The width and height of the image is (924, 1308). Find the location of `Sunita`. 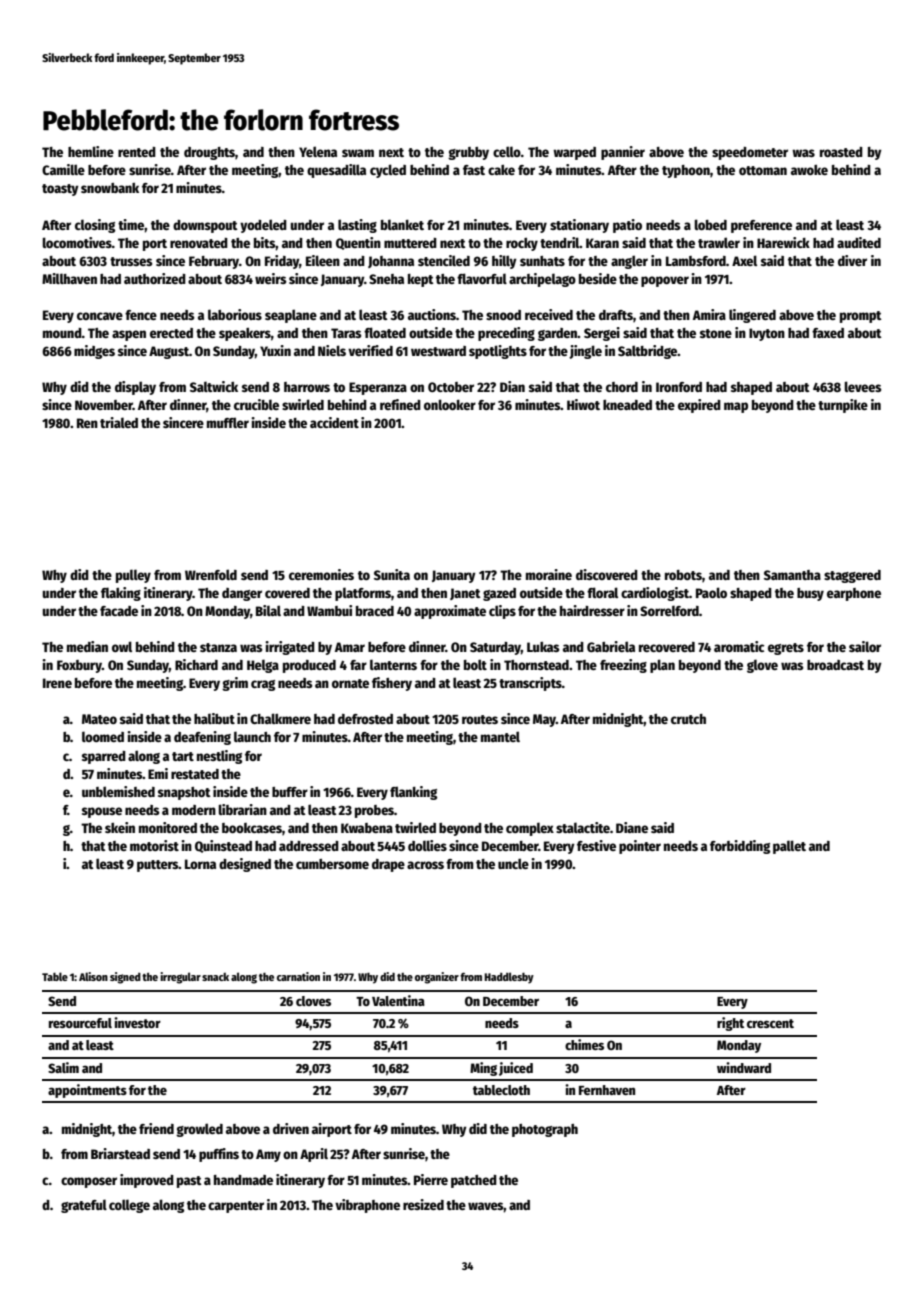

Sunita is located at coordinates (392, 574).
